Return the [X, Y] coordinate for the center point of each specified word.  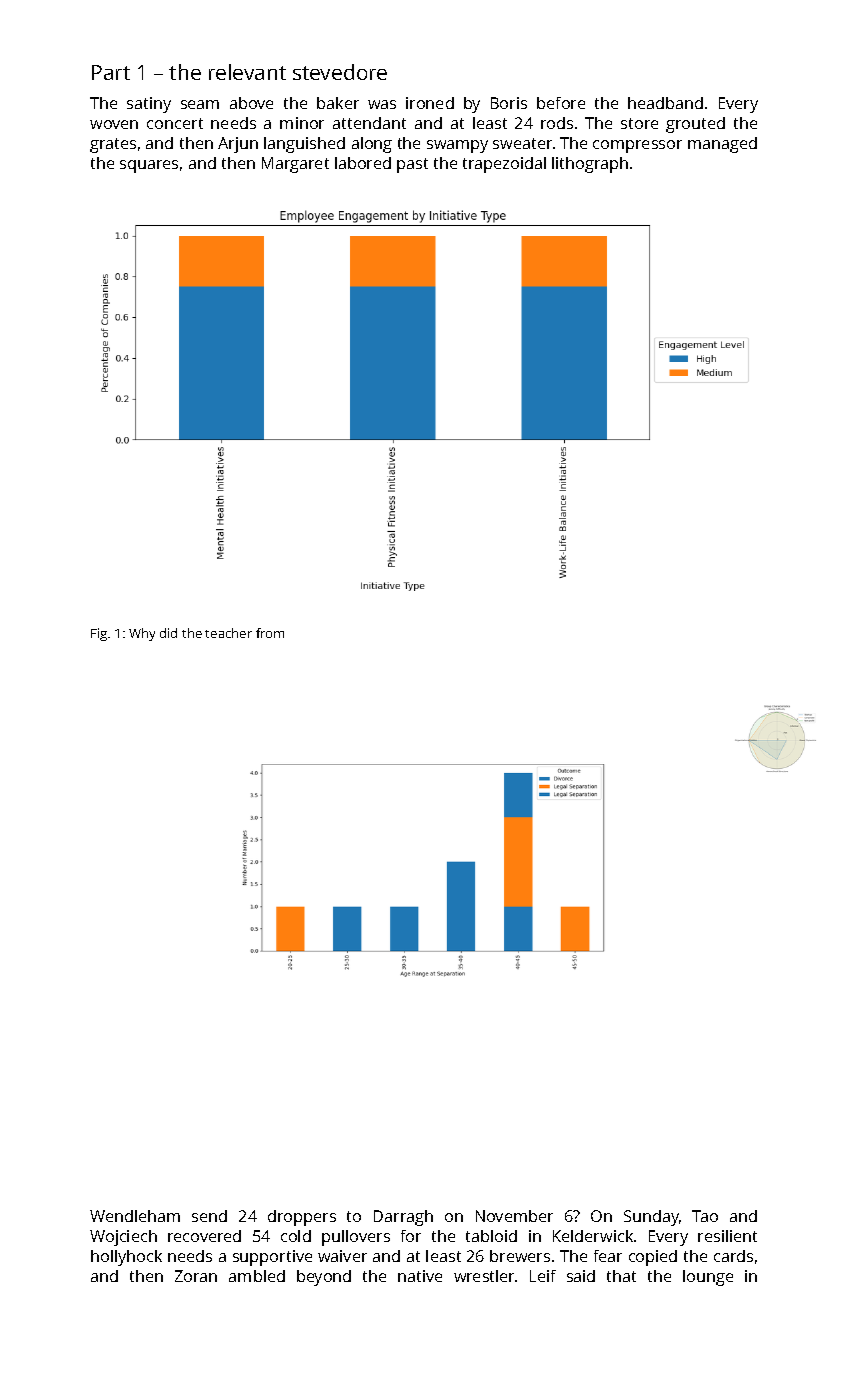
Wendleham [135, 1216]
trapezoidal [504, 165]
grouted [695, 125]
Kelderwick [593, 1236]
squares [149, 166]
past [412, 165]
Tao [705, 1216]
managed [722, 145]
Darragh [403, 1218]
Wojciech [123, 1238]
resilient [727, 1236]
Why [142, 634]
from [270, 633]
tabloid [491, 1236]
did [168, 633]
